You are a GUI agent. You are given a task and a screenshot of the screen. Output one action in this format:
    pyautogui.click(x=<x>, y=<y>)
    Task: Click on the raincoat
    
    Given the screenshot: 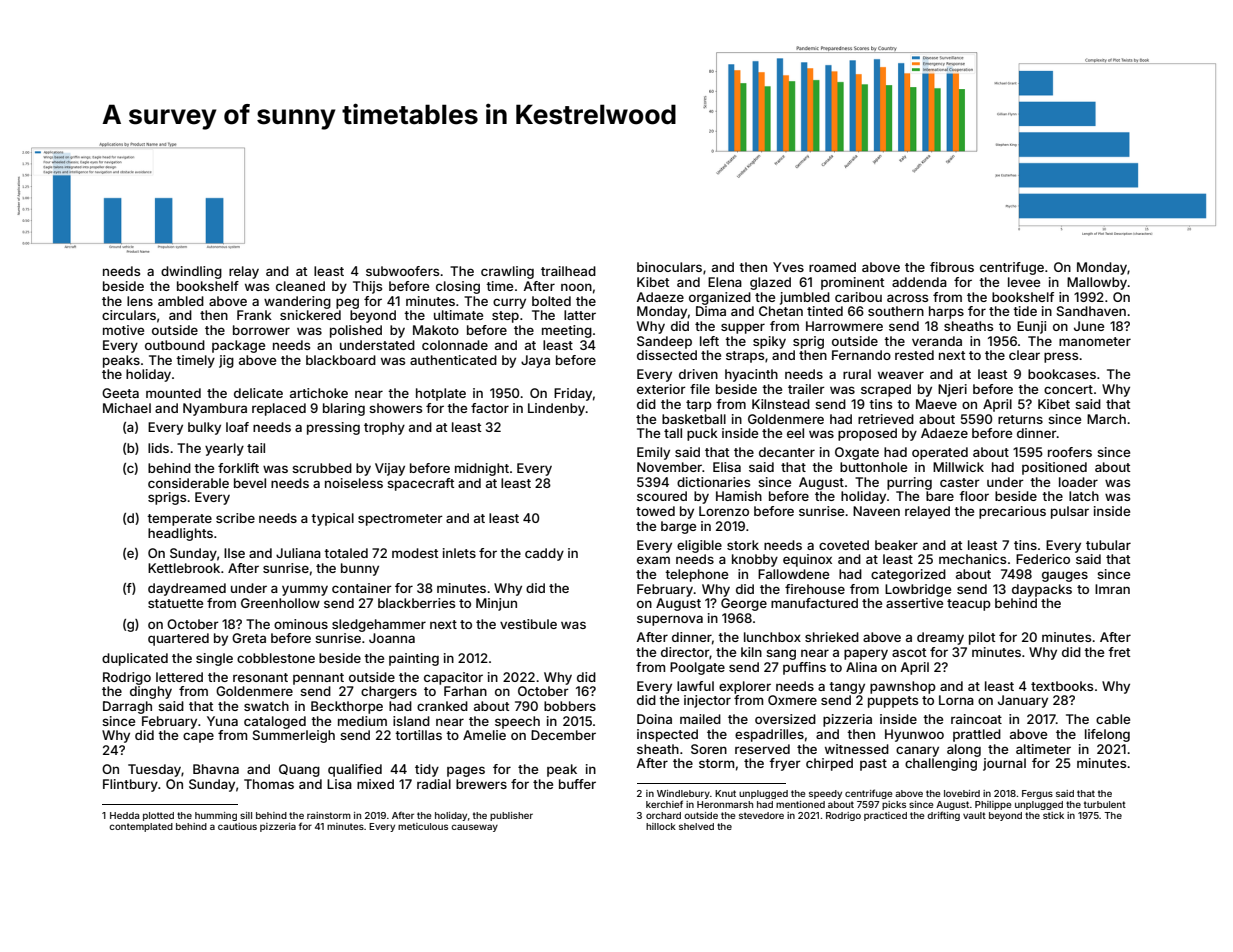 What is the action you would take?
    pyautogui.click(x=976, y=719)
